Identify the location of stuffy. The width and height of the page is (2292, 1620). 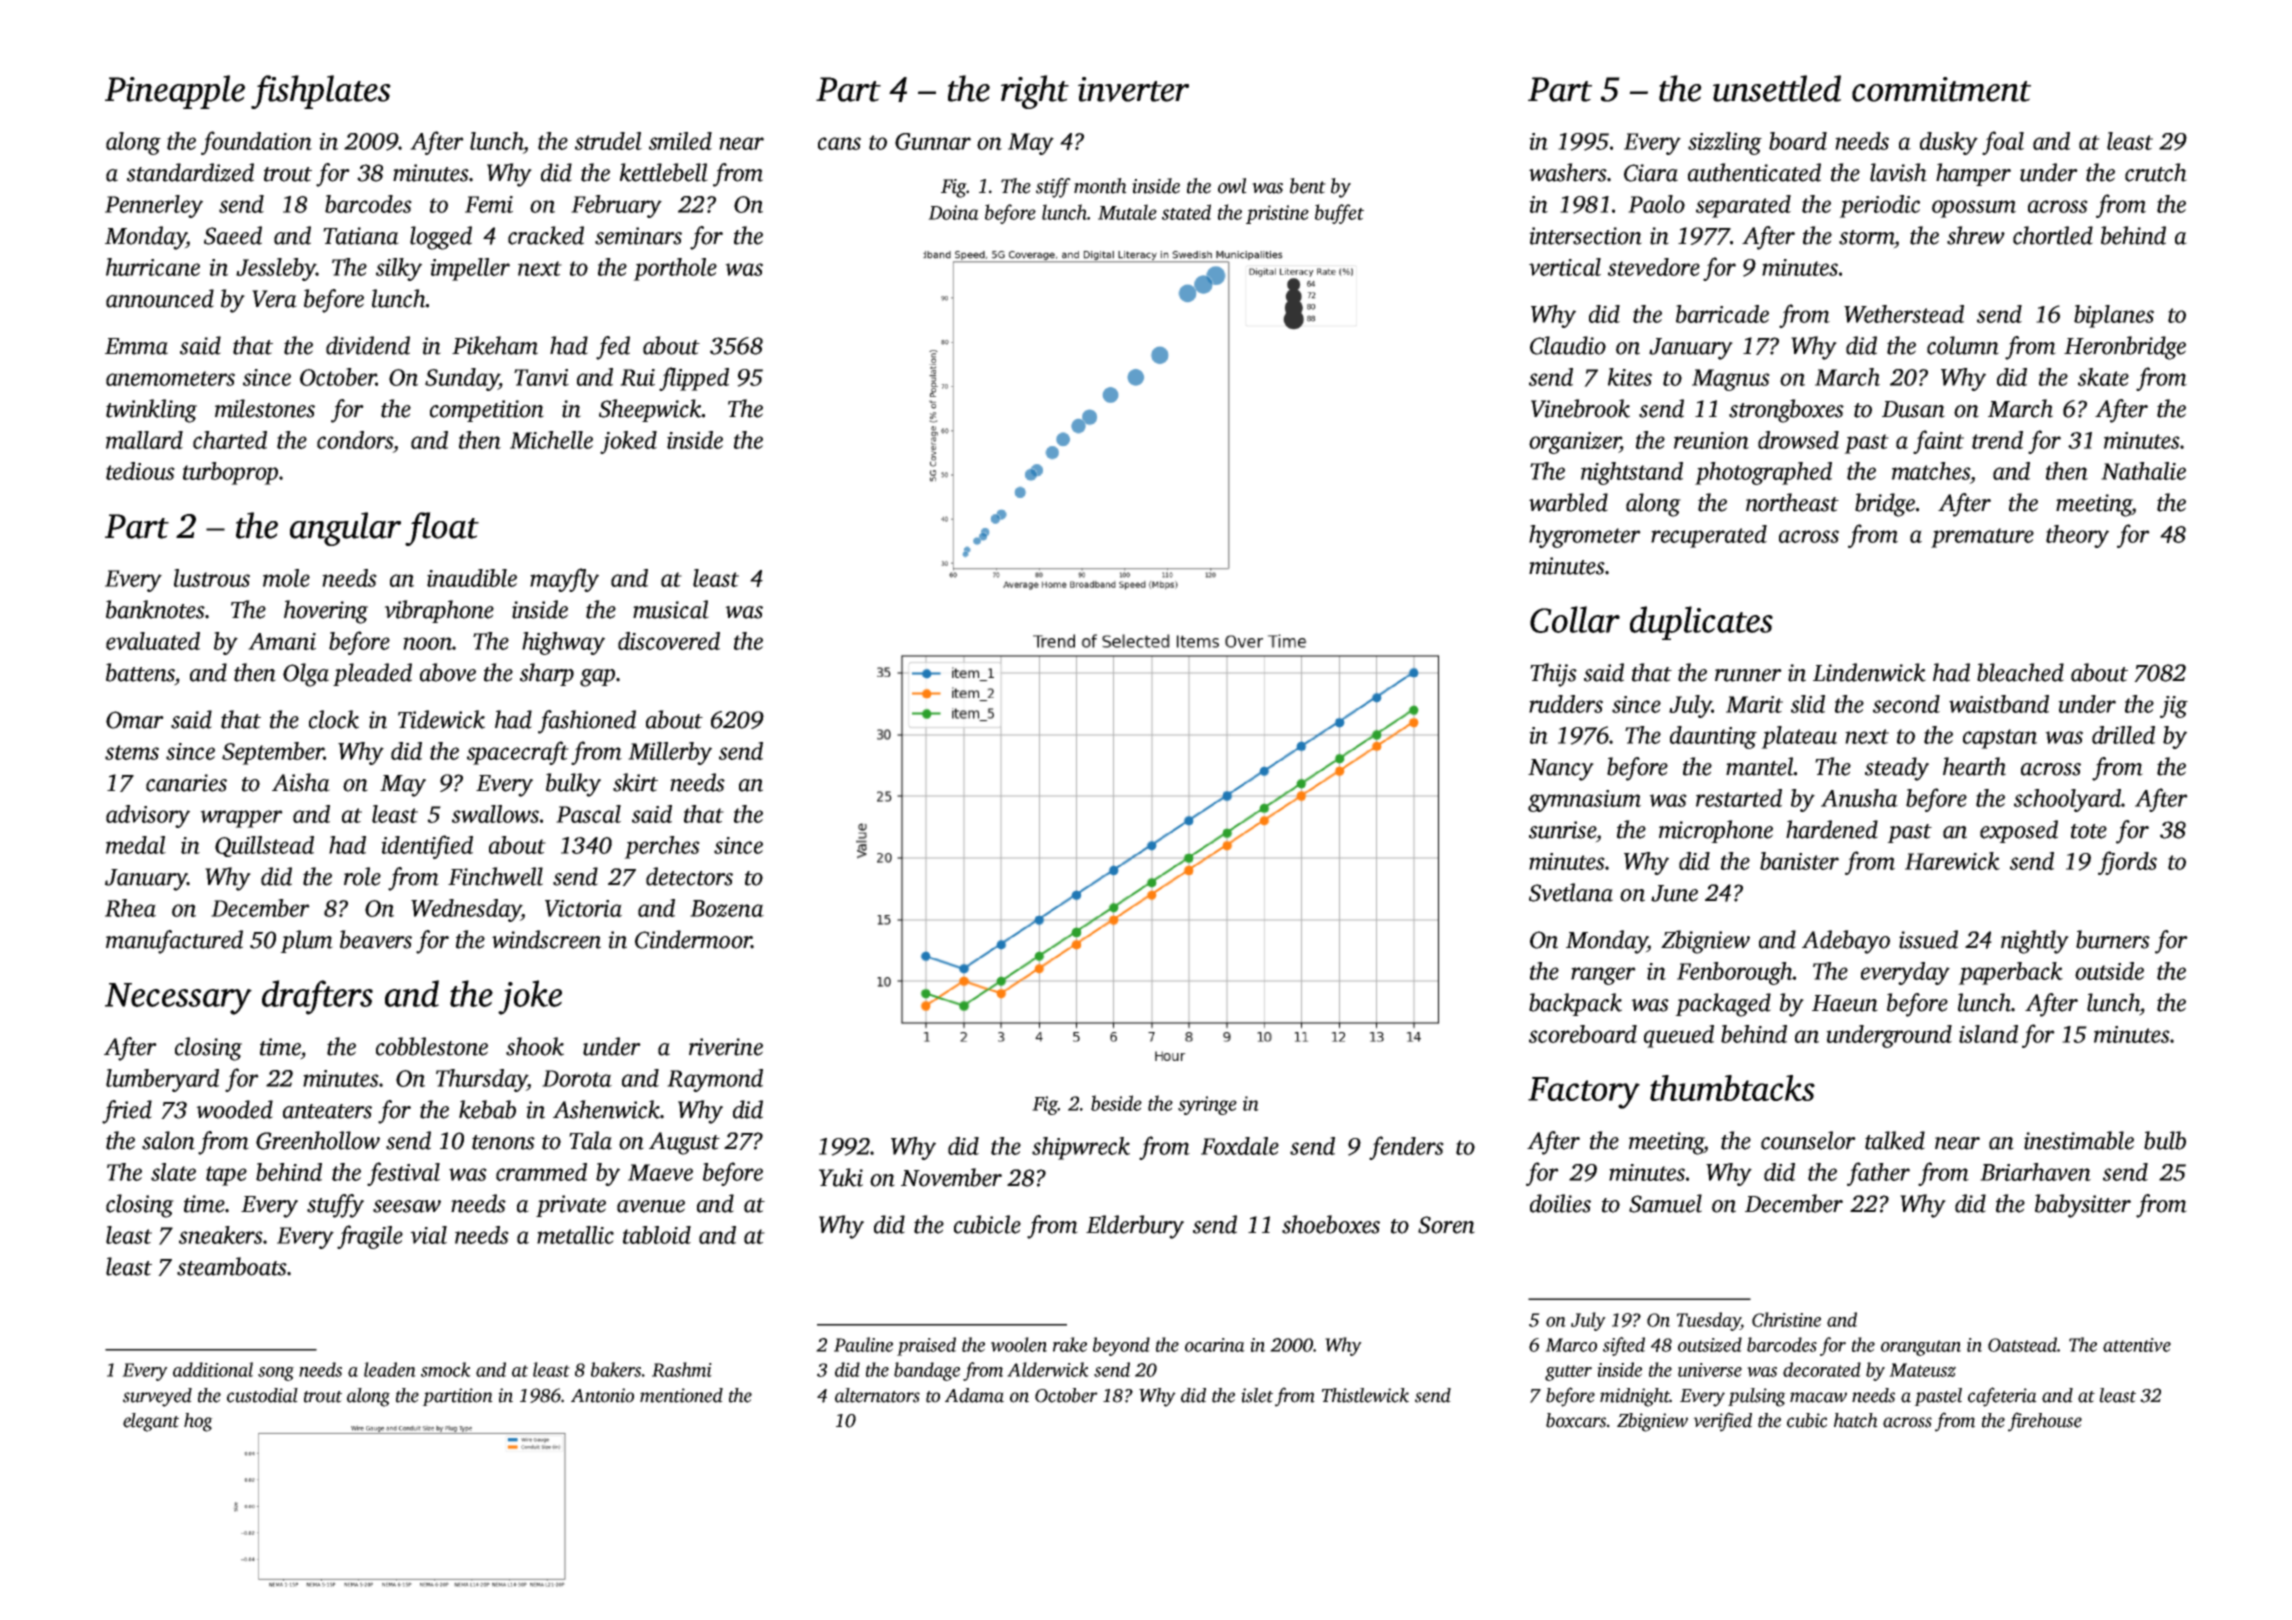
(335, 1206).
